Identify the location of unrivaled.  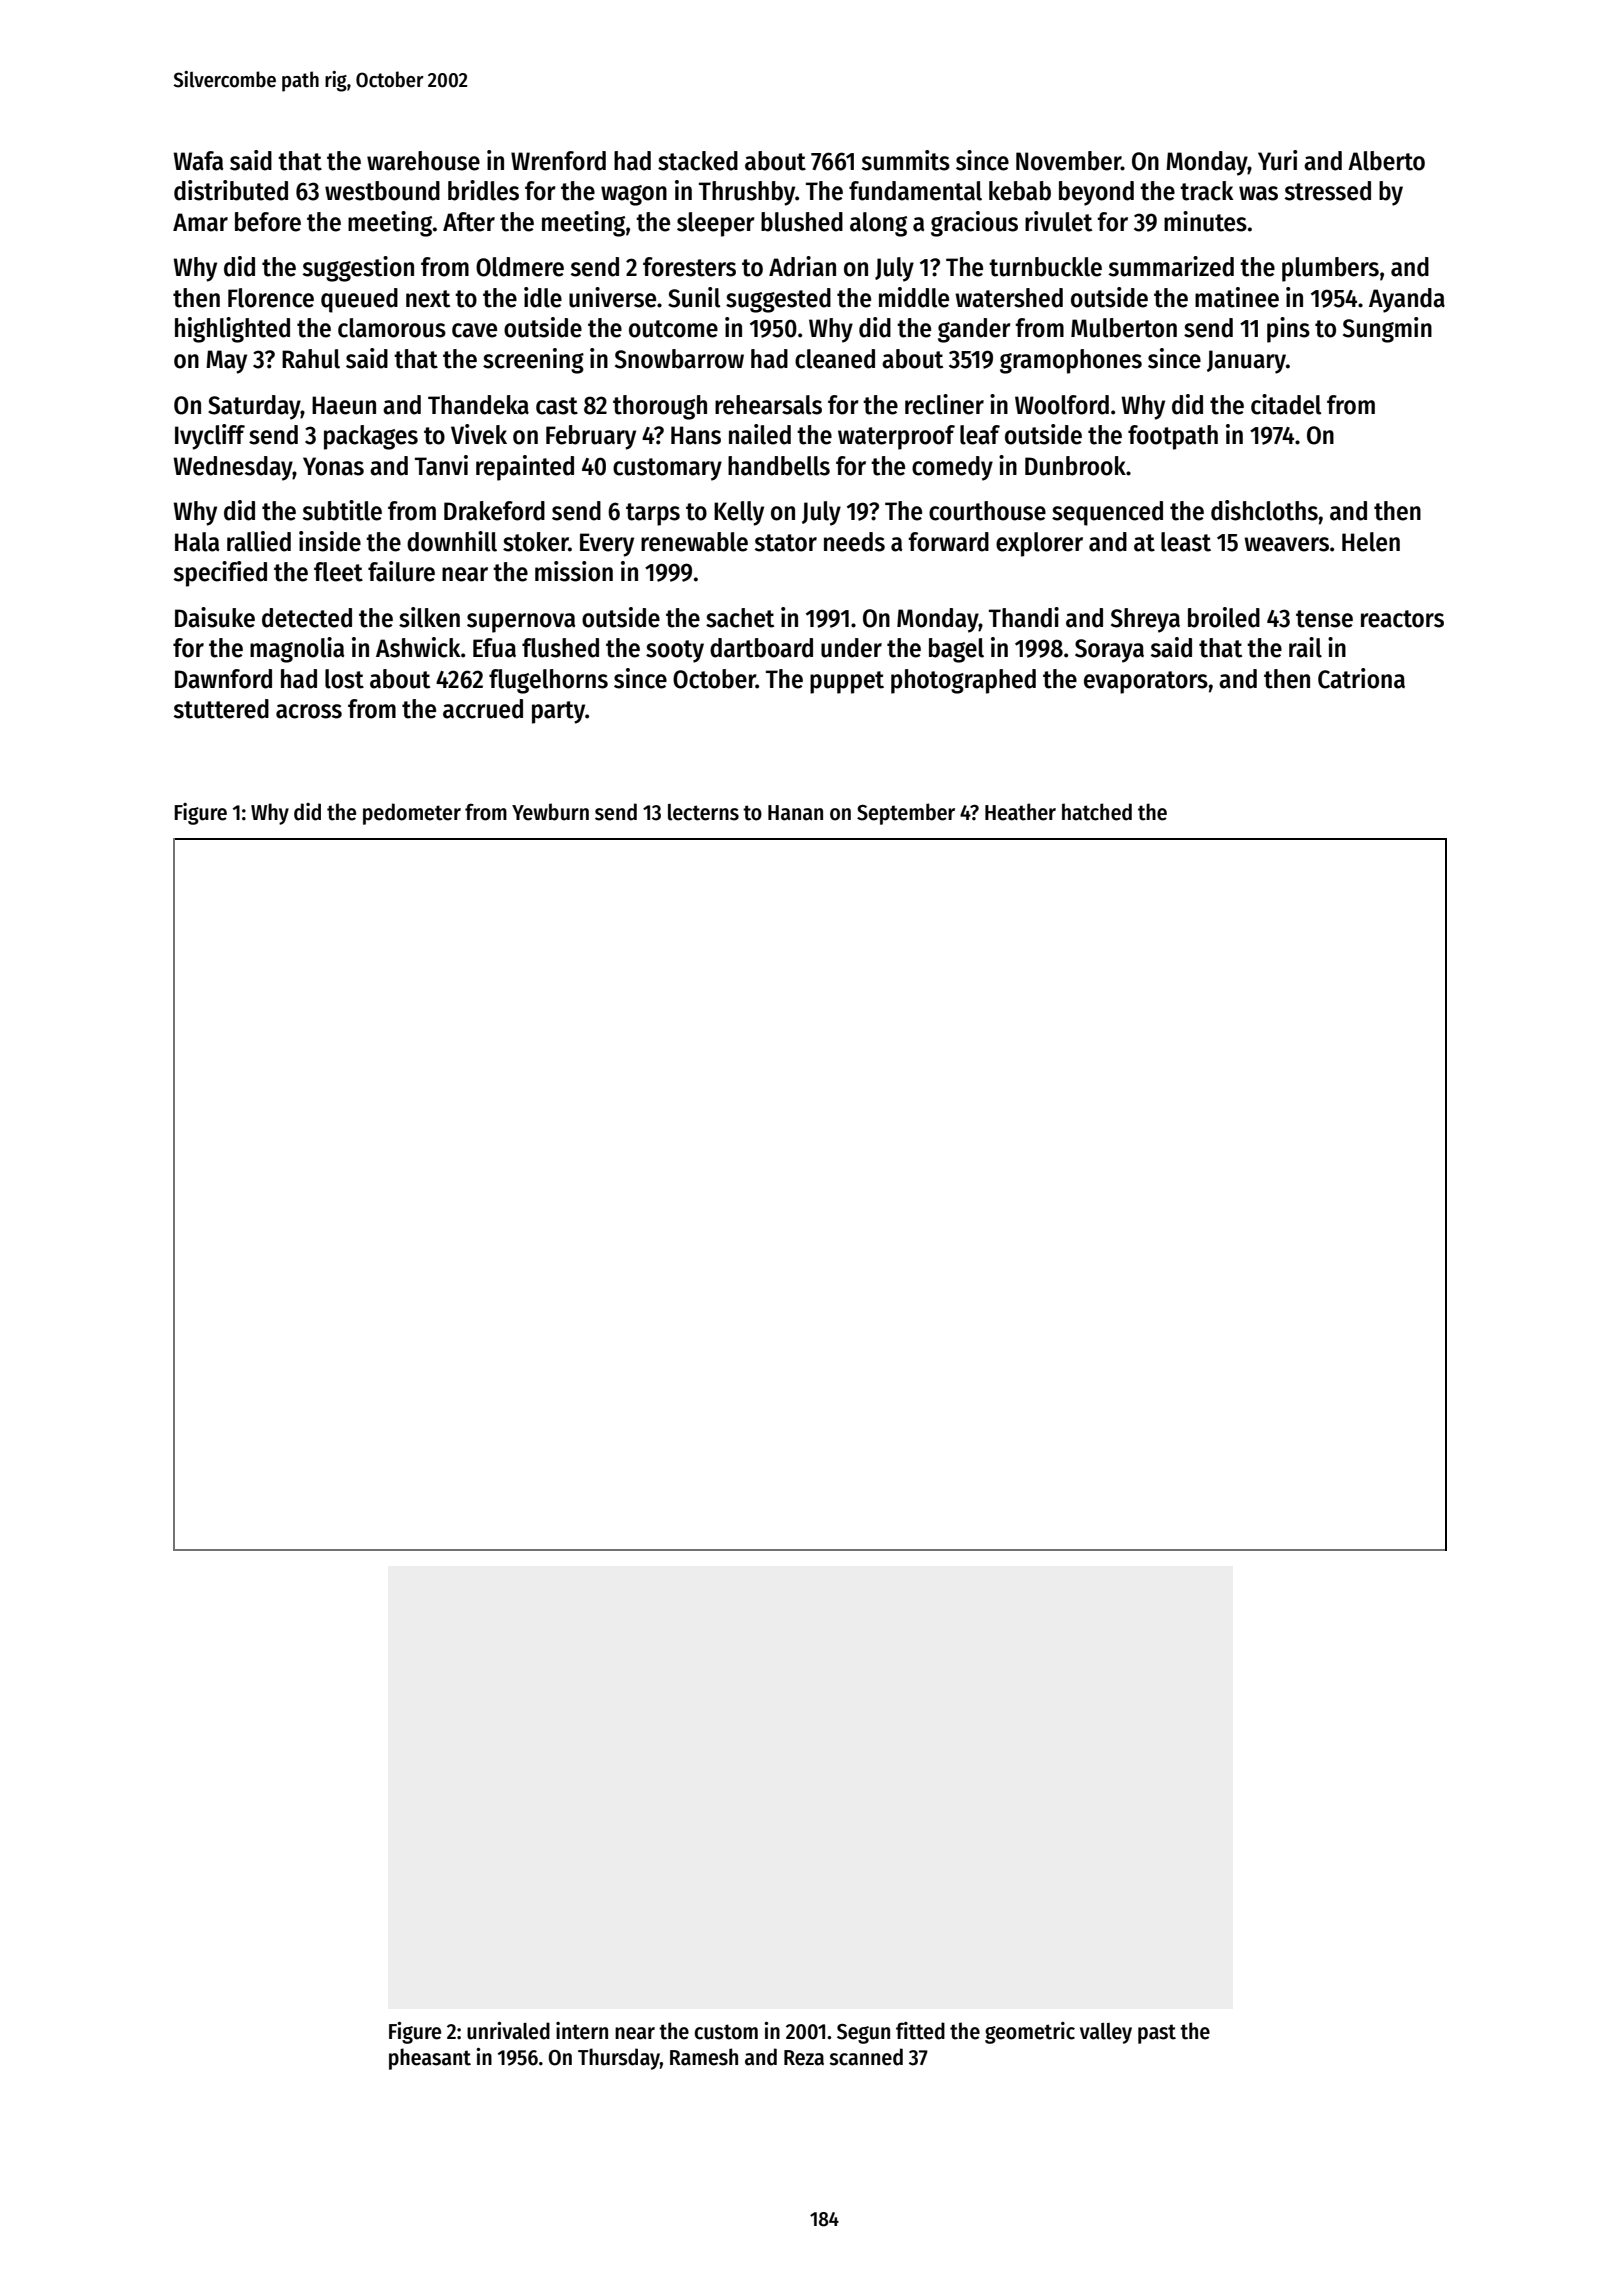
(508, 2031).
